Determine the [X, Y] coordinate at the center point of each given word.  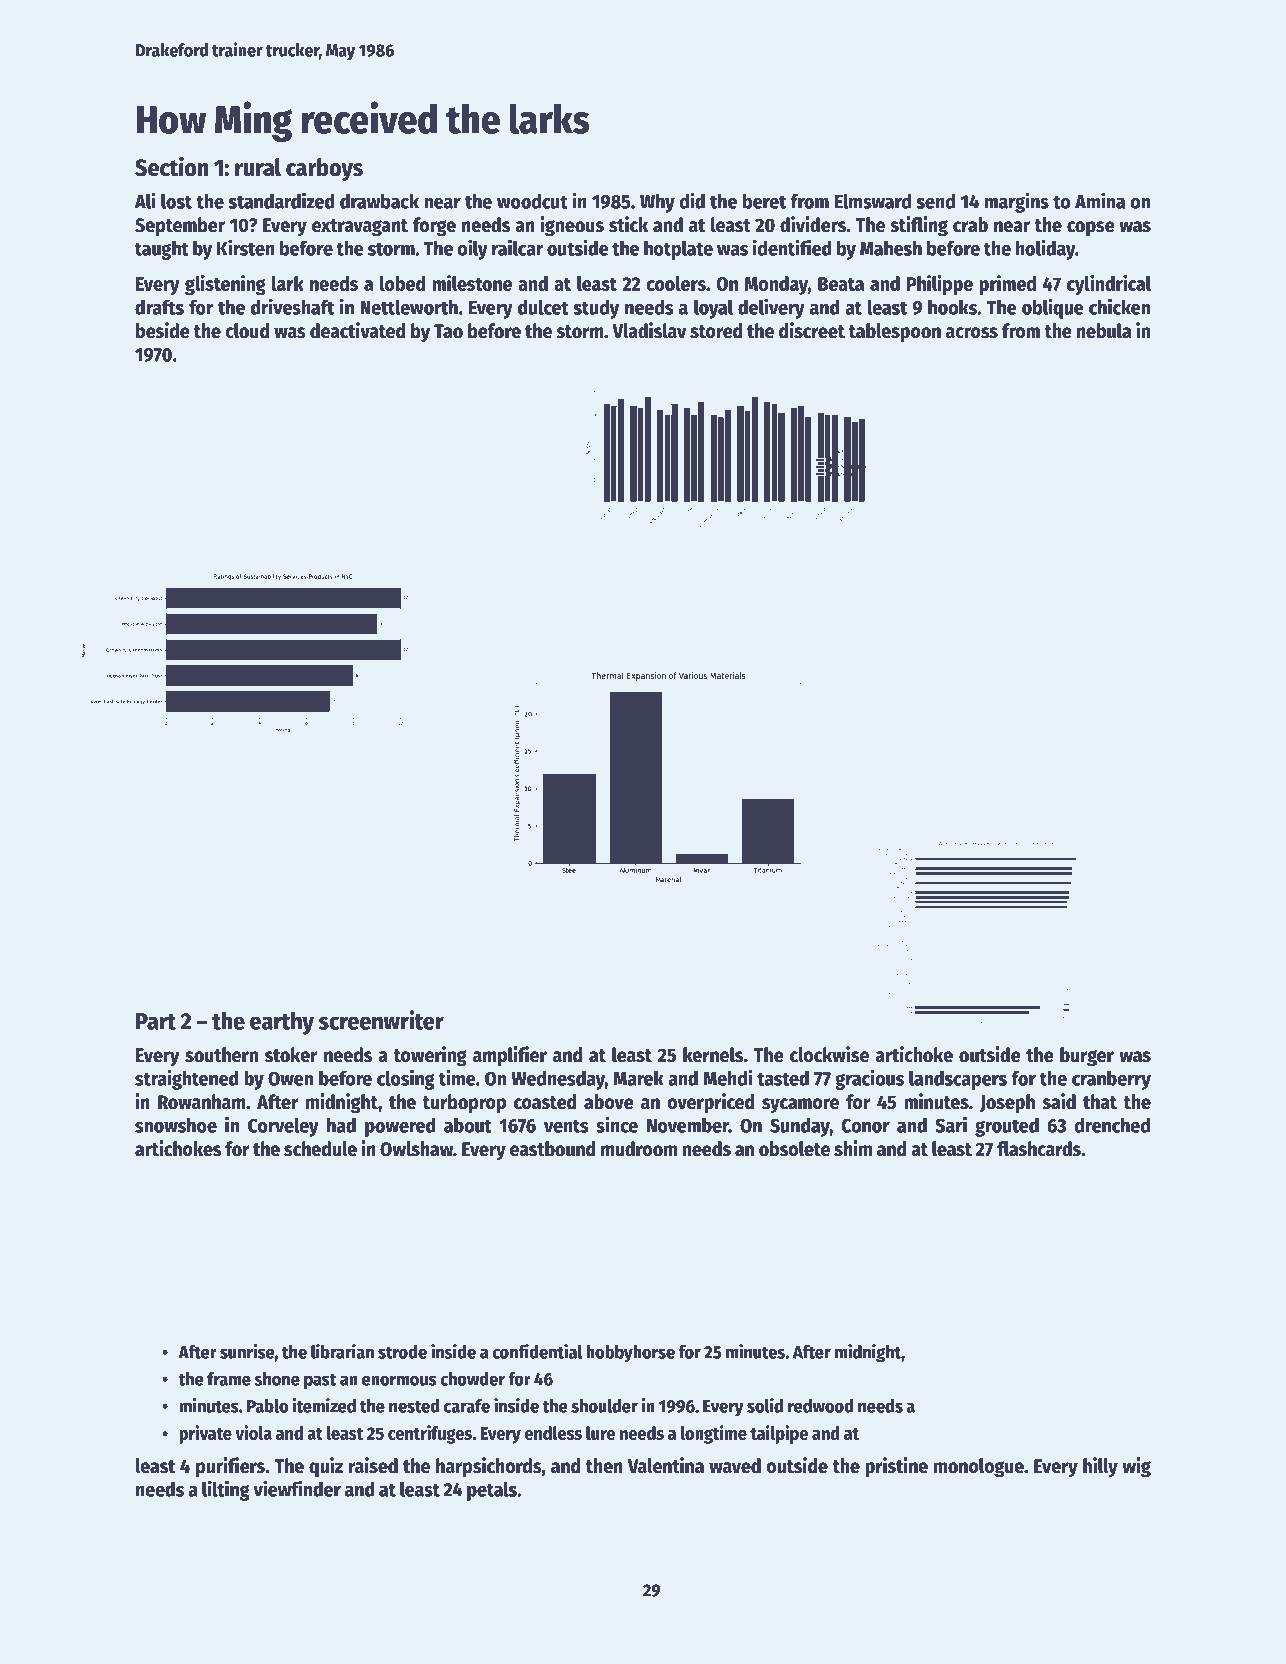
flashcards [1039, 1149]
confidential [537, 1351]
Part [156, 1021]
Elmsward [873, 201]
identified [792, 248]
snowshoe [176, 1125]
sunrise [247, 1351]
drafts [159, 307]
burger [1087, 1057]
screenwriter [381, 1020]
